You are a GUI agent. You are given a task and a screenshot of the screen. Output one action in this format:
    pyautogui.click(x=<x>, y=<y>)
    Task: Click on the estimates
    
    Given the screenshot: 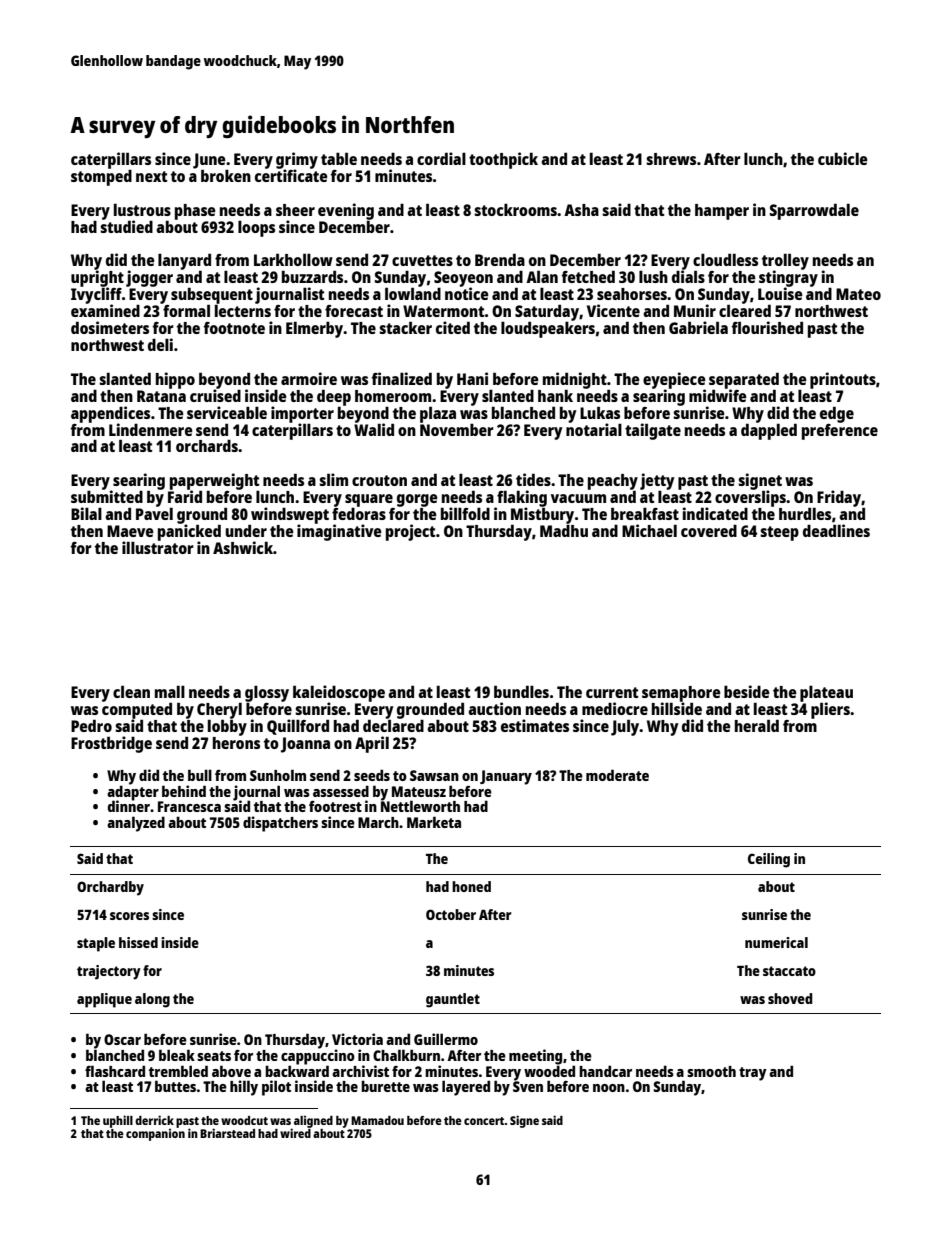 What is the action you would take?
    pyautogui.click(x=535, y=725)
